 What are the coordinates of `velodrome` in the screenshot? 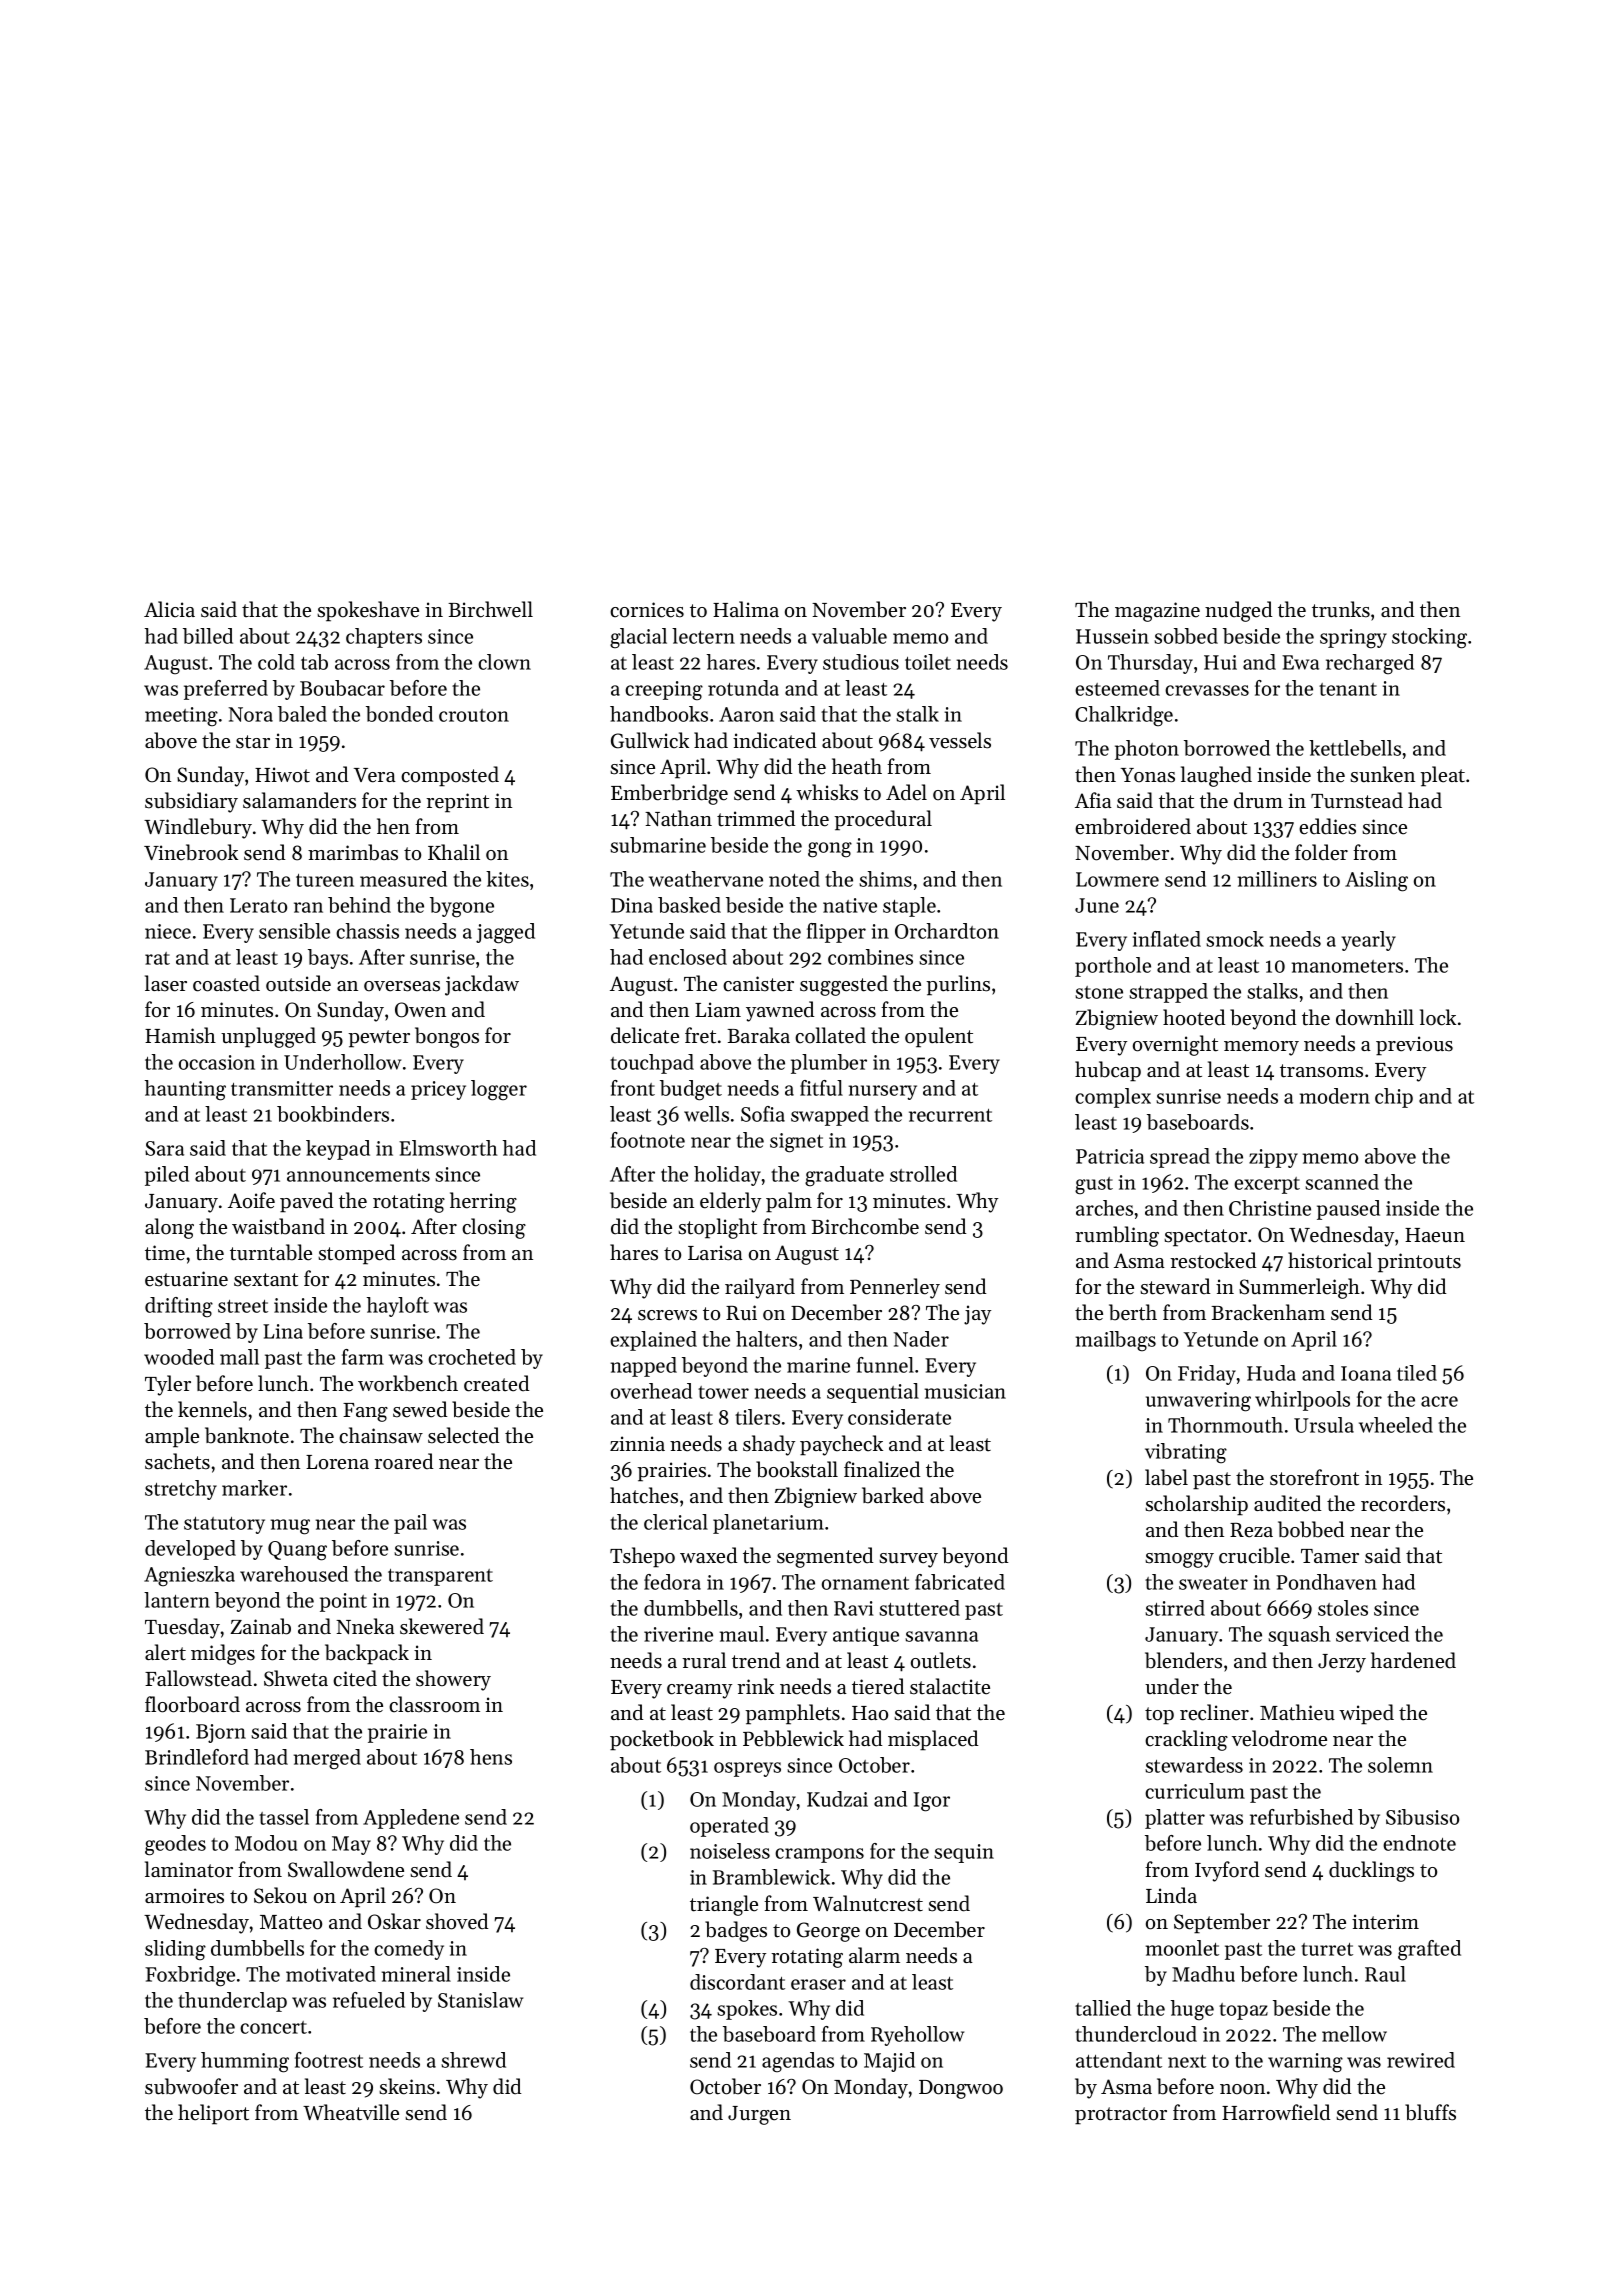 It's located at (1279, 1738).
